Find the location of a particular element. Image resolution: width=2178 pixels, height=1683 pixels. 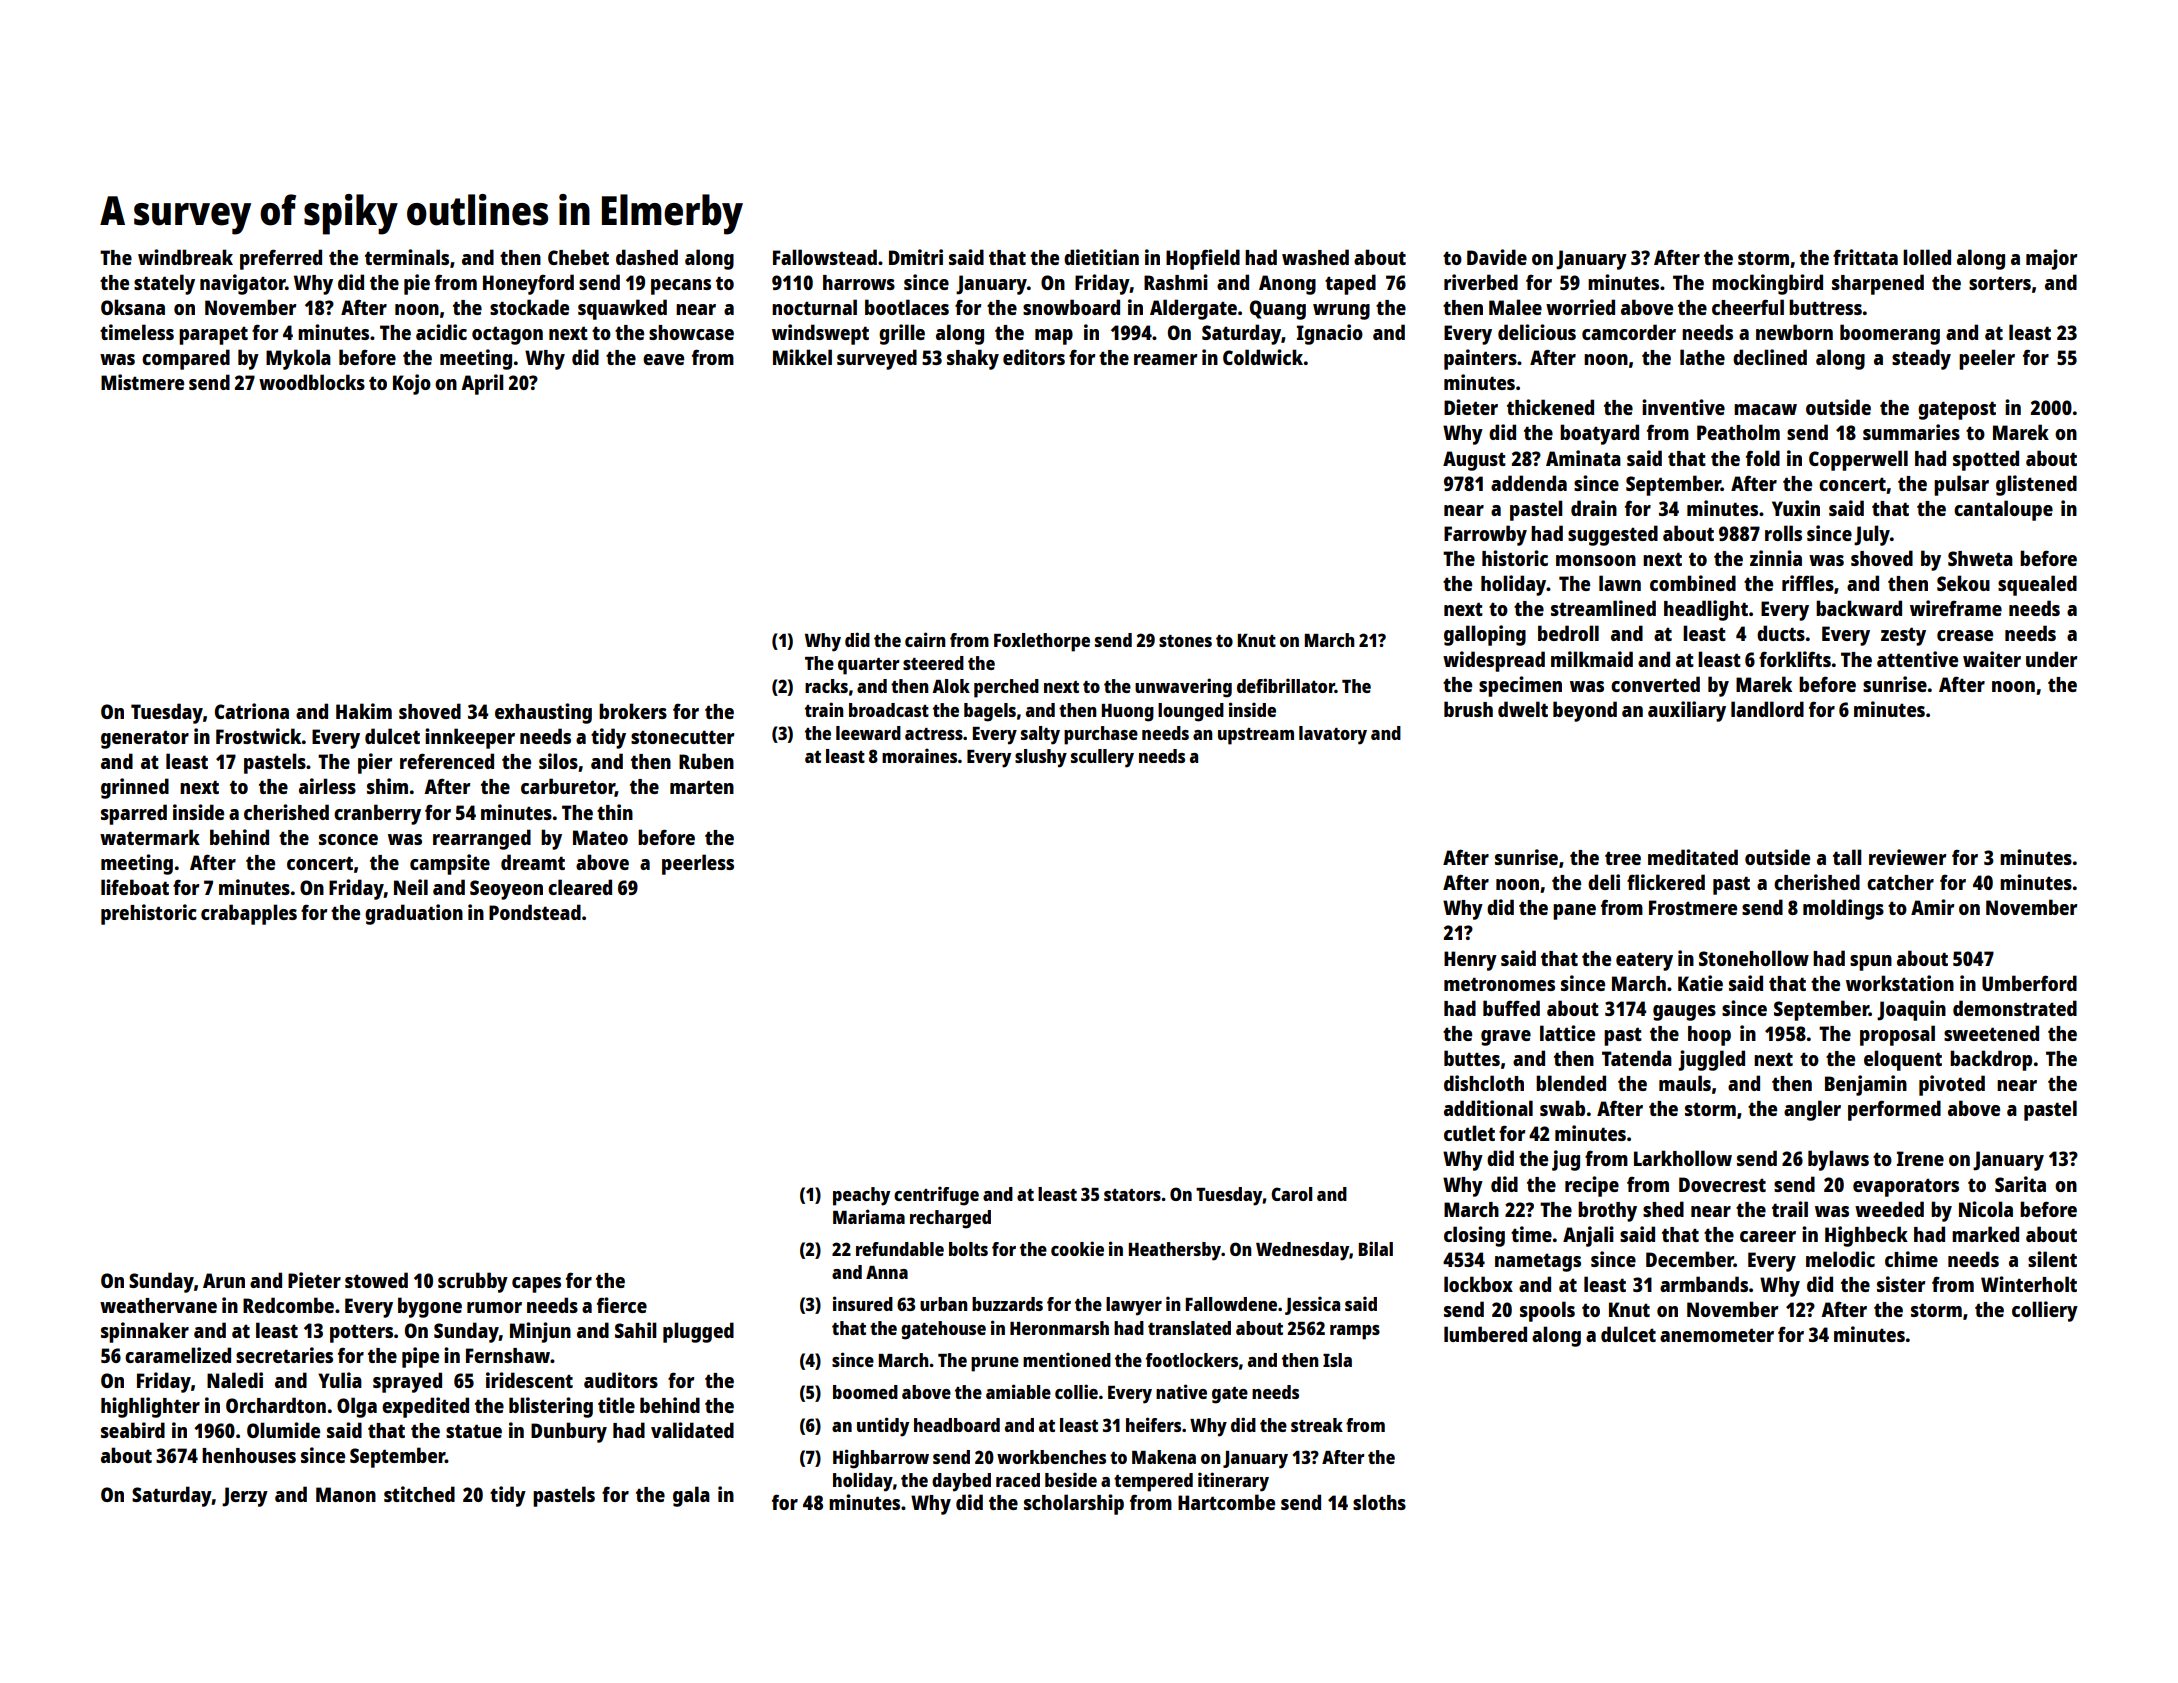

spun is located at coordinates (1871, 963).
